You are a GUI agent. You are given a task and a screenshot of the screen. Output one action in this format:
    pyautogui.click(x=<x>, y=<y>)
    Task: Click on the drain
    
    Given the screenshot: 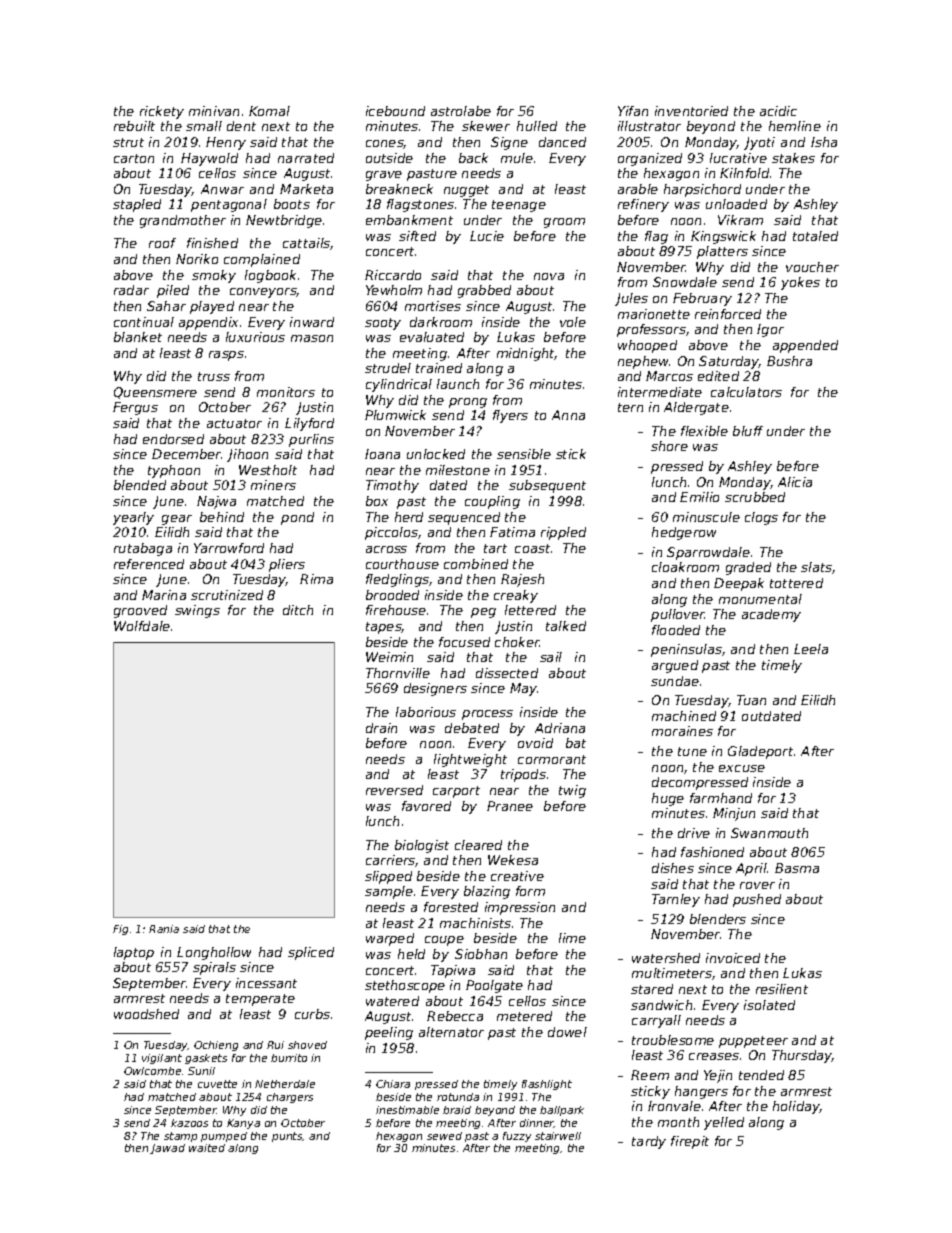 What is the action you would take?
    pyautogui.click(x=381, y=728)
